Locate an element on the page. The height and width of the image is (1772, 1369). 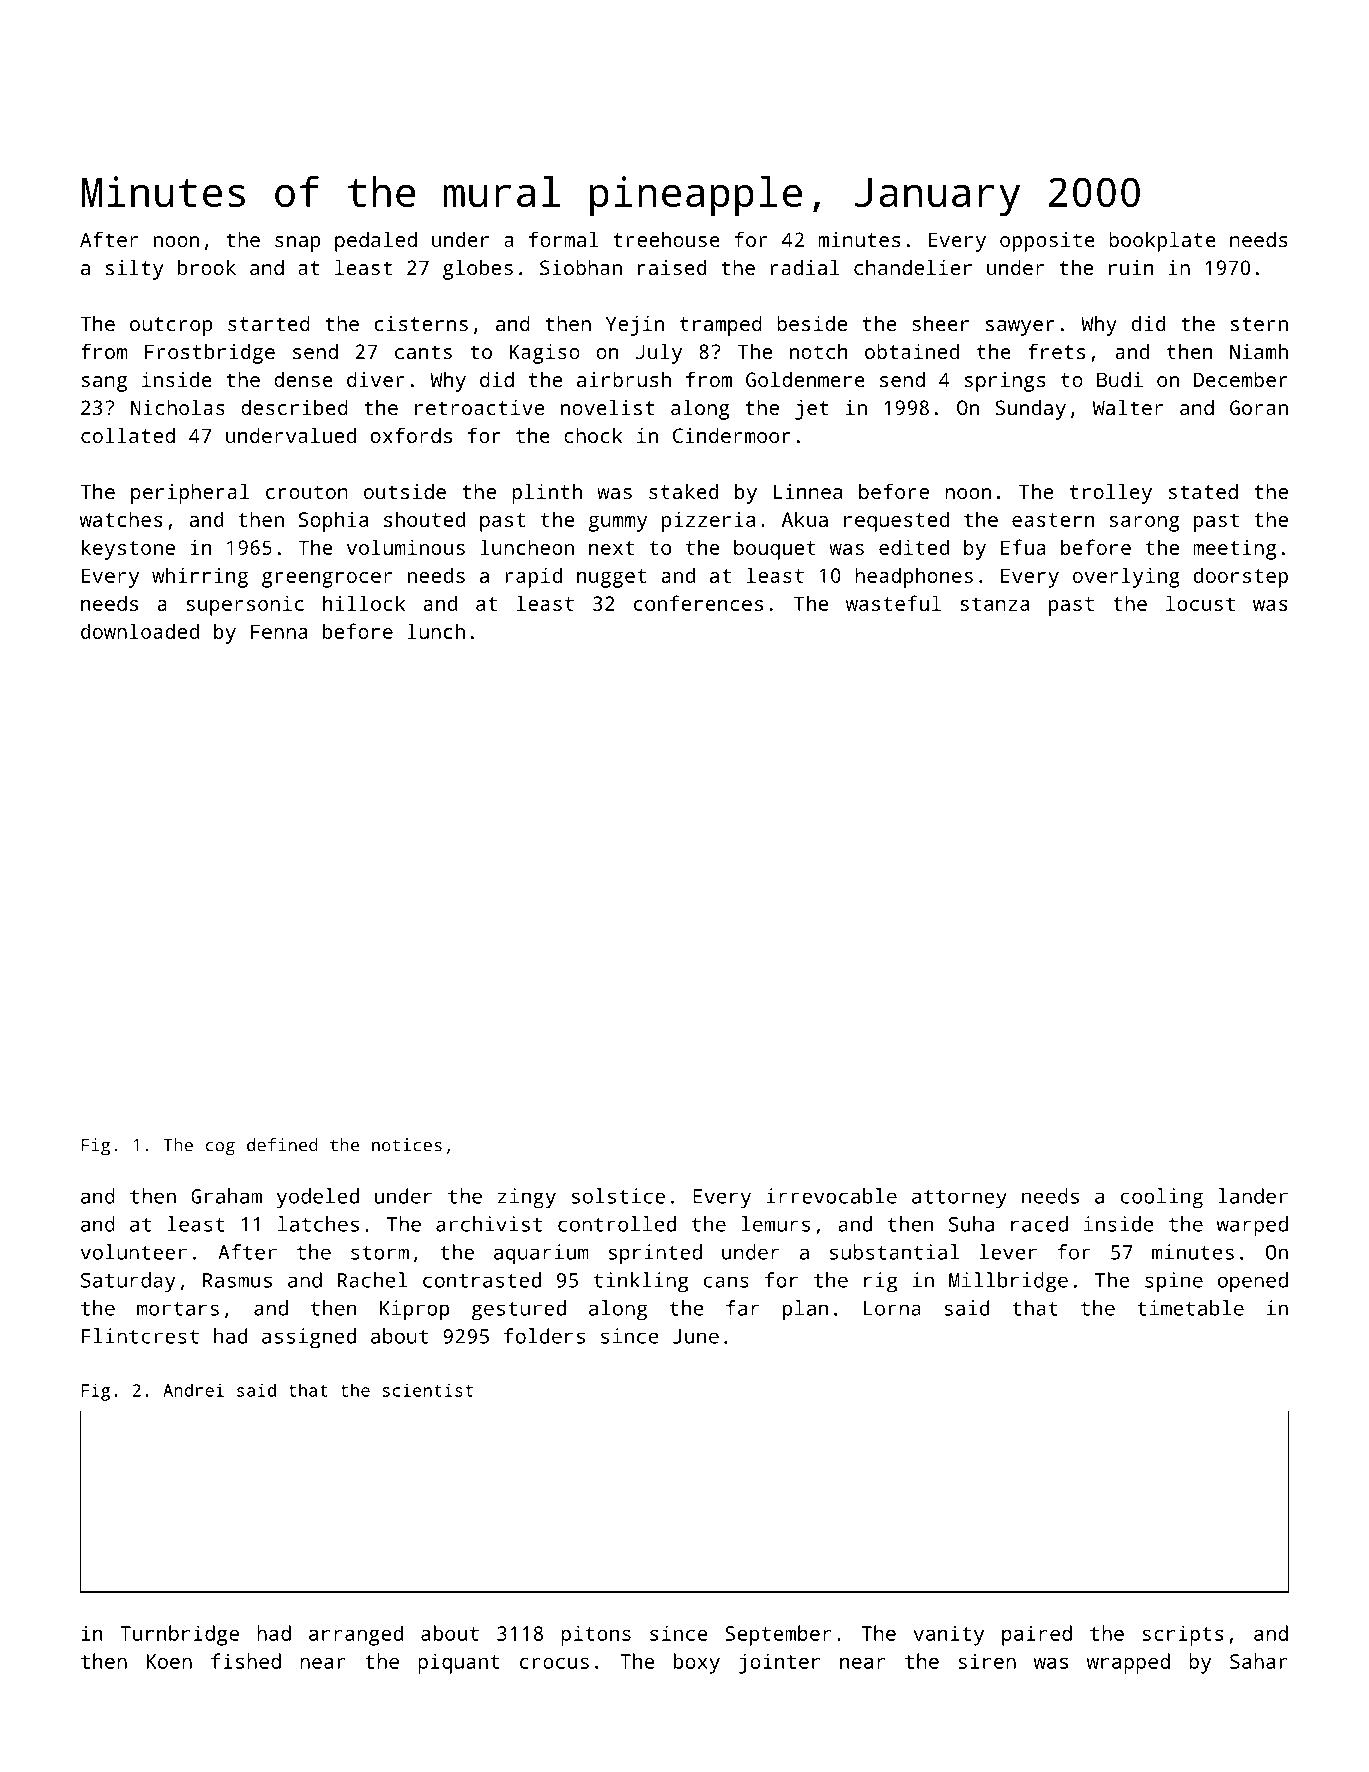
snap is located at coordinates (297, 244).
